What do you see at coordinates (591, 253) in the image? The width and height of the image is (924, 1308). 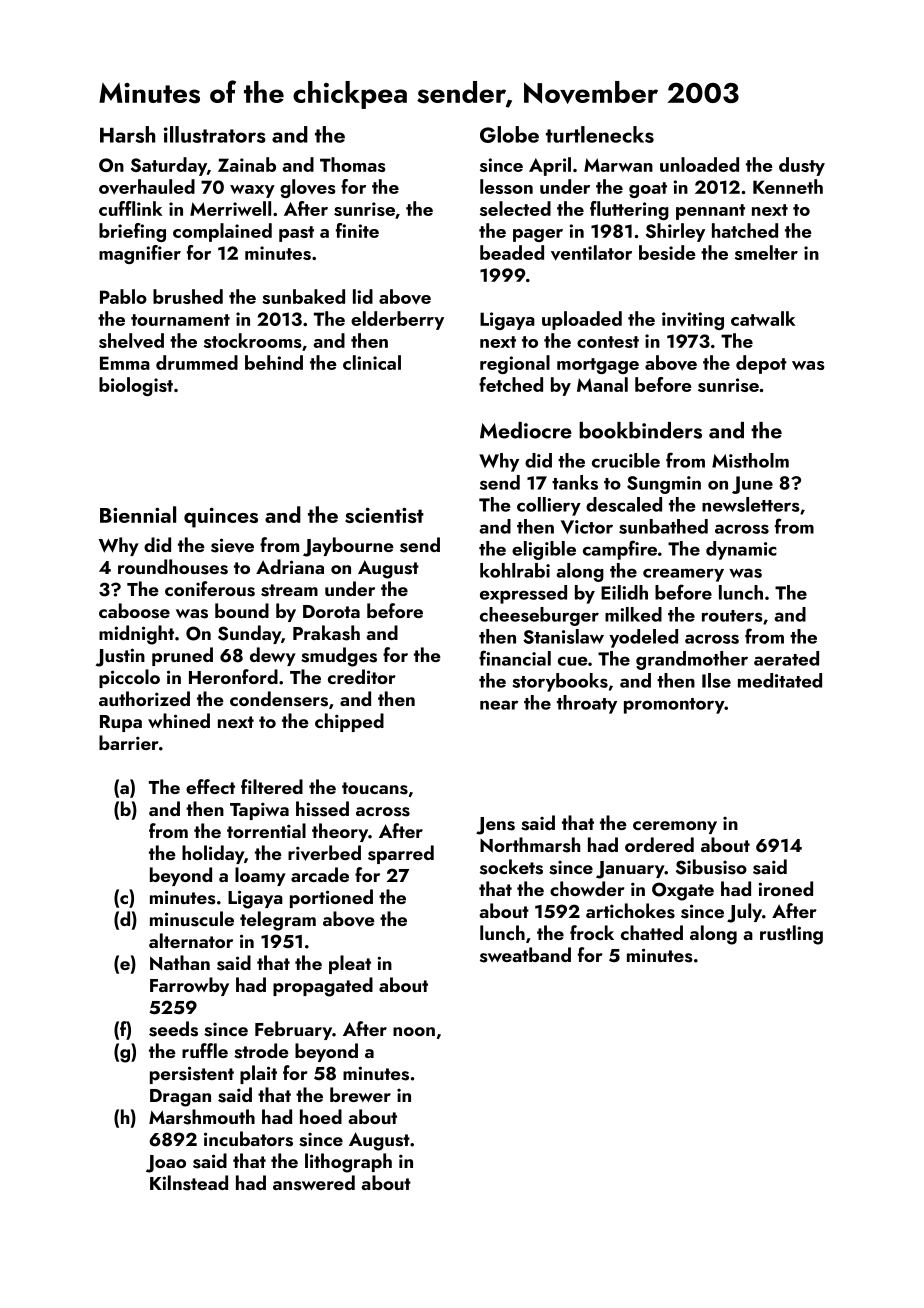 I see `ventilator` at bounding box center [591, 253].
